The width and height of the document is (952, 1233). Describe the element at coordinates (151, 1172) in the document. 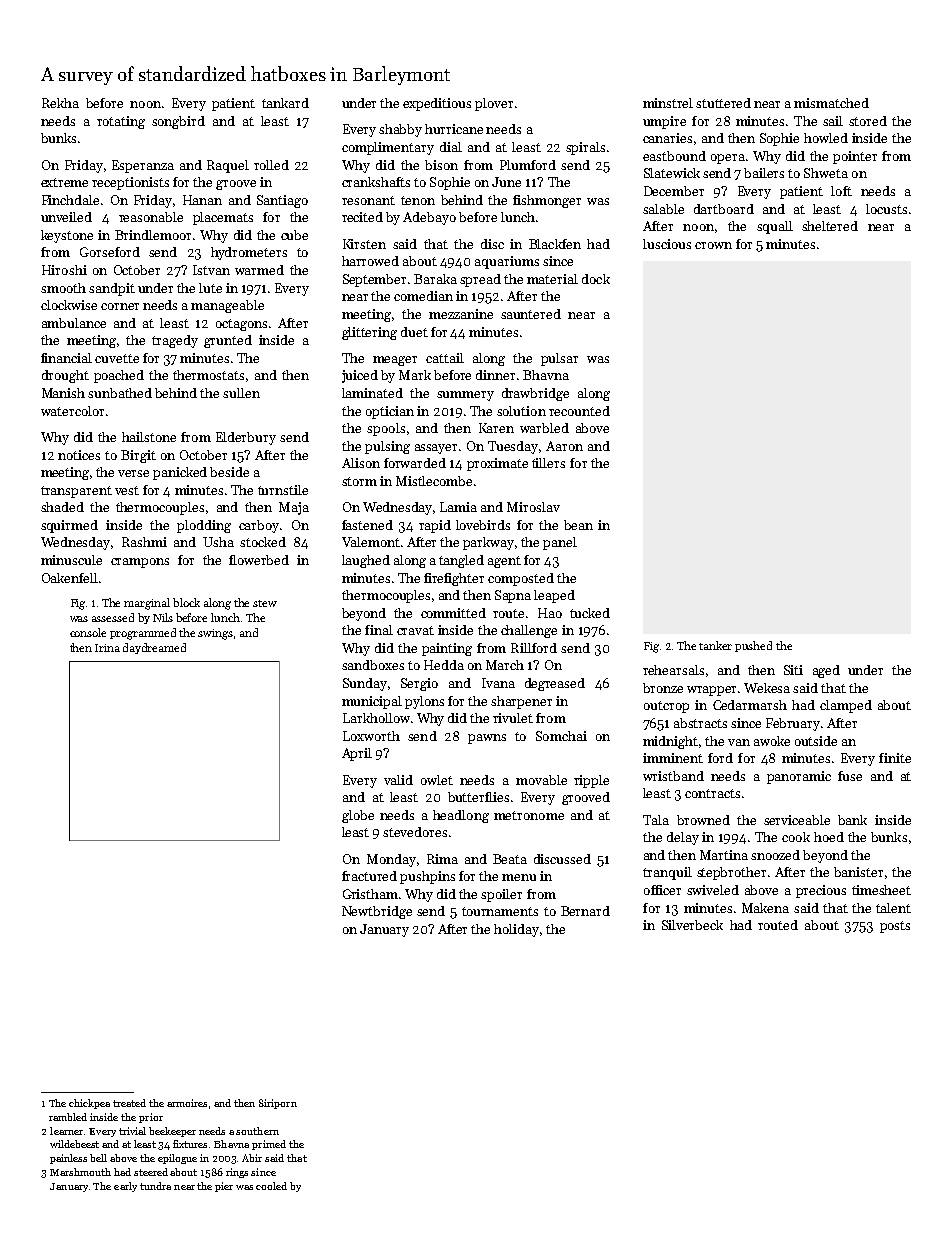

I see `steered` at that location.
